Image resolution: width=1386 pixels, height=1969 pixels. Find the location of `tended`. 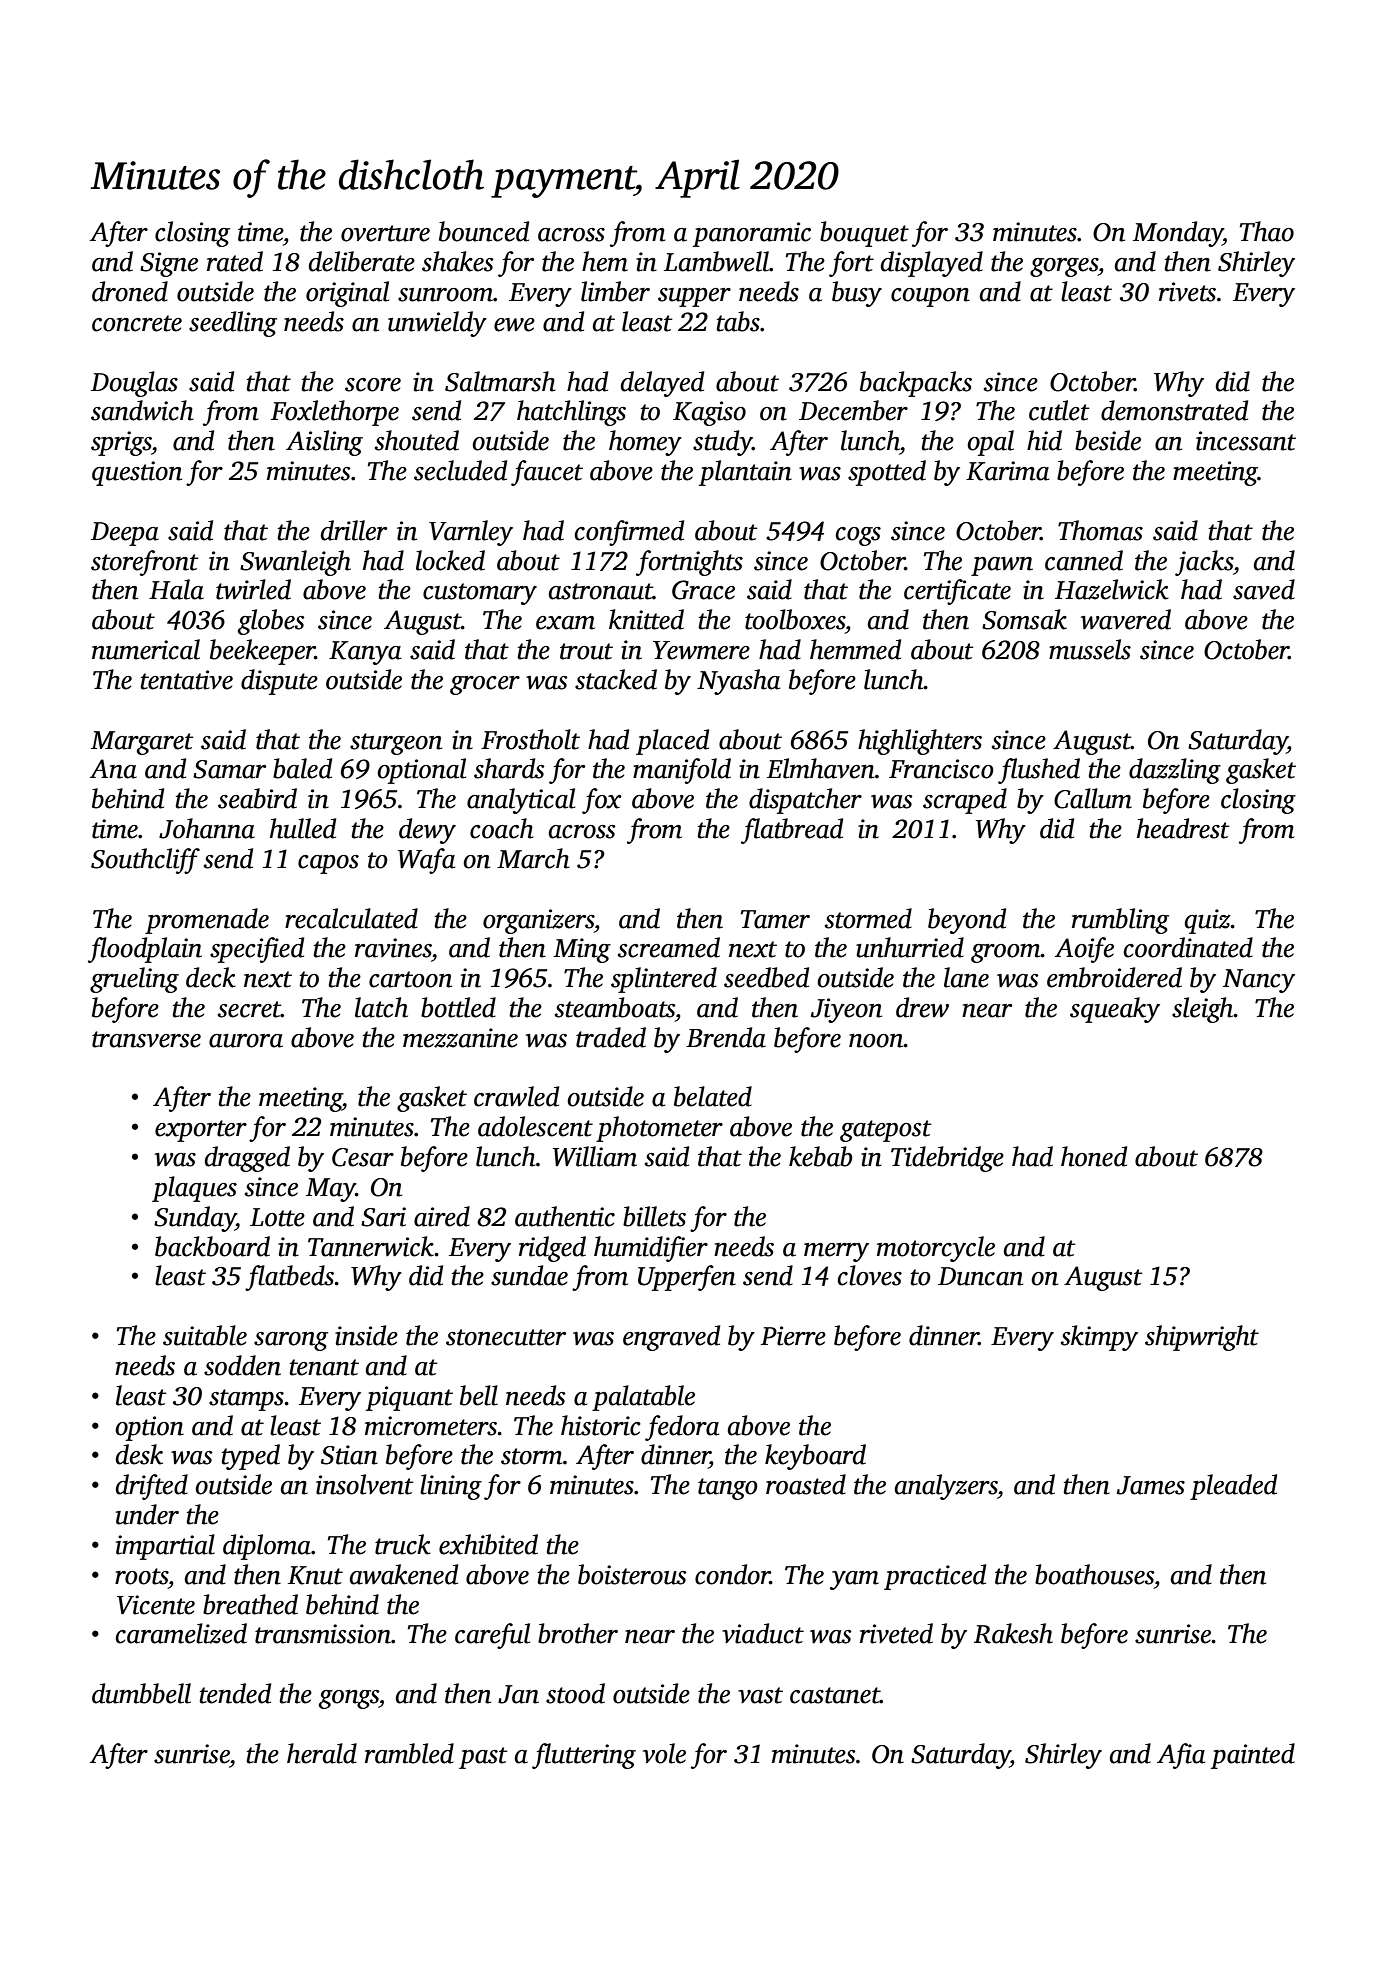

tended is located at coordinates (235, 1693).
